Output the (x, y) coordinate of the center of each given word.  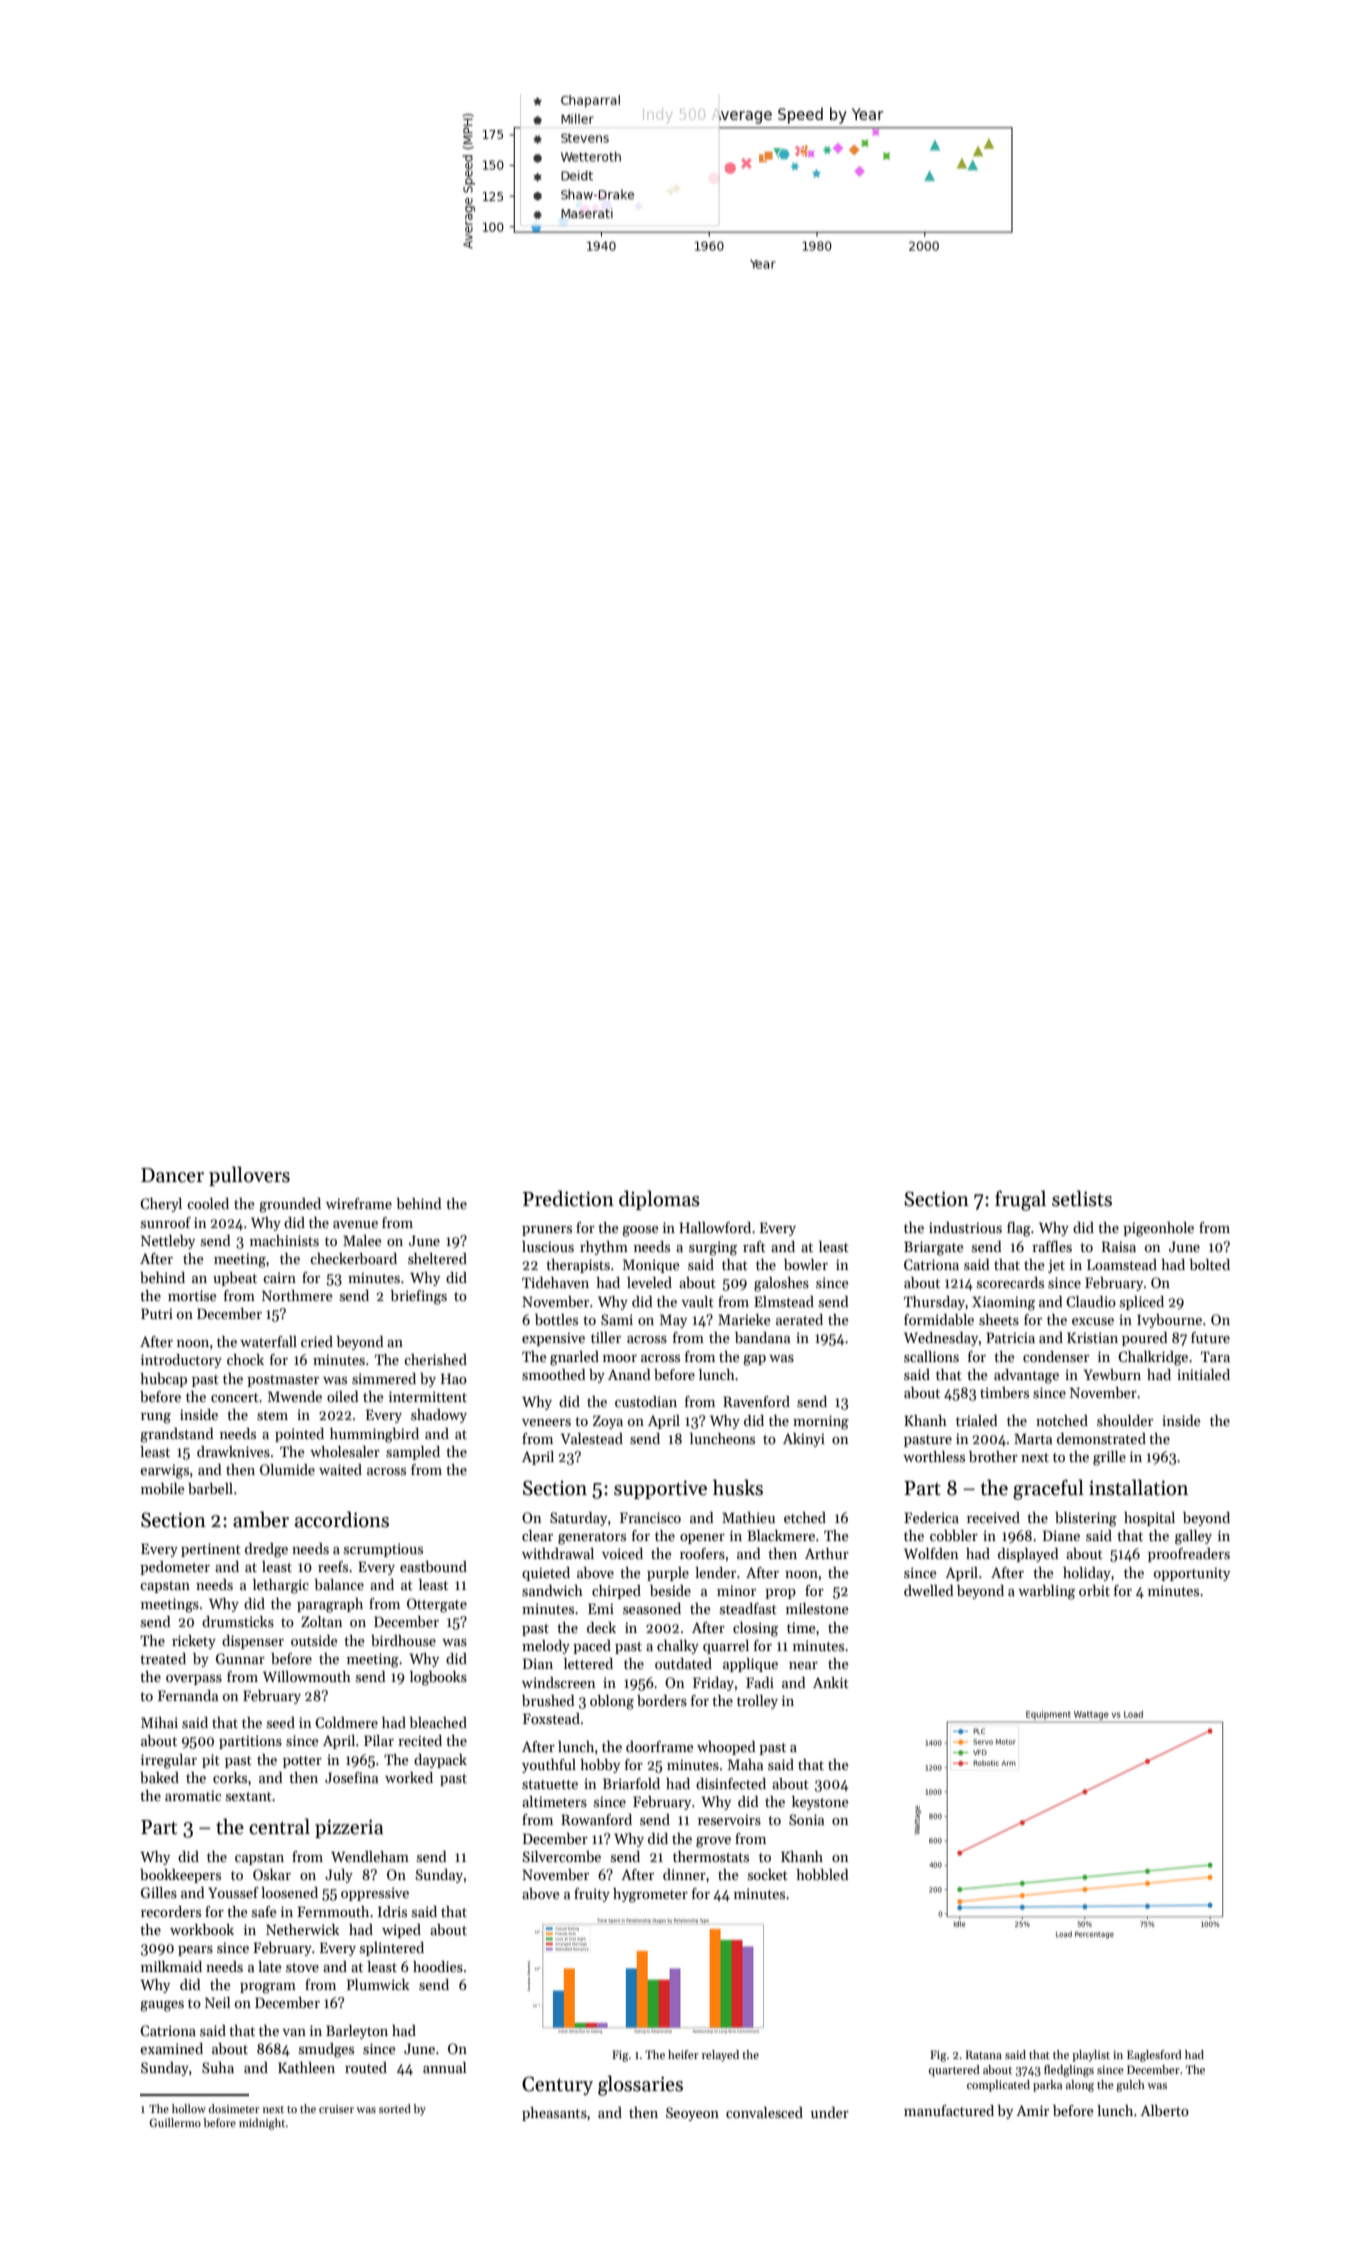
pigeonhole (1158, 1229)
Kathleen (306, 2067)
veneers (546, 1422)
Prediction (568, 1198)
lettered (588, 1663)
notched (1062, 1420)
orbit (1094, 1590)
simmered (384, 1378)
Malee (362, 1240)
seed (281, 1722)
